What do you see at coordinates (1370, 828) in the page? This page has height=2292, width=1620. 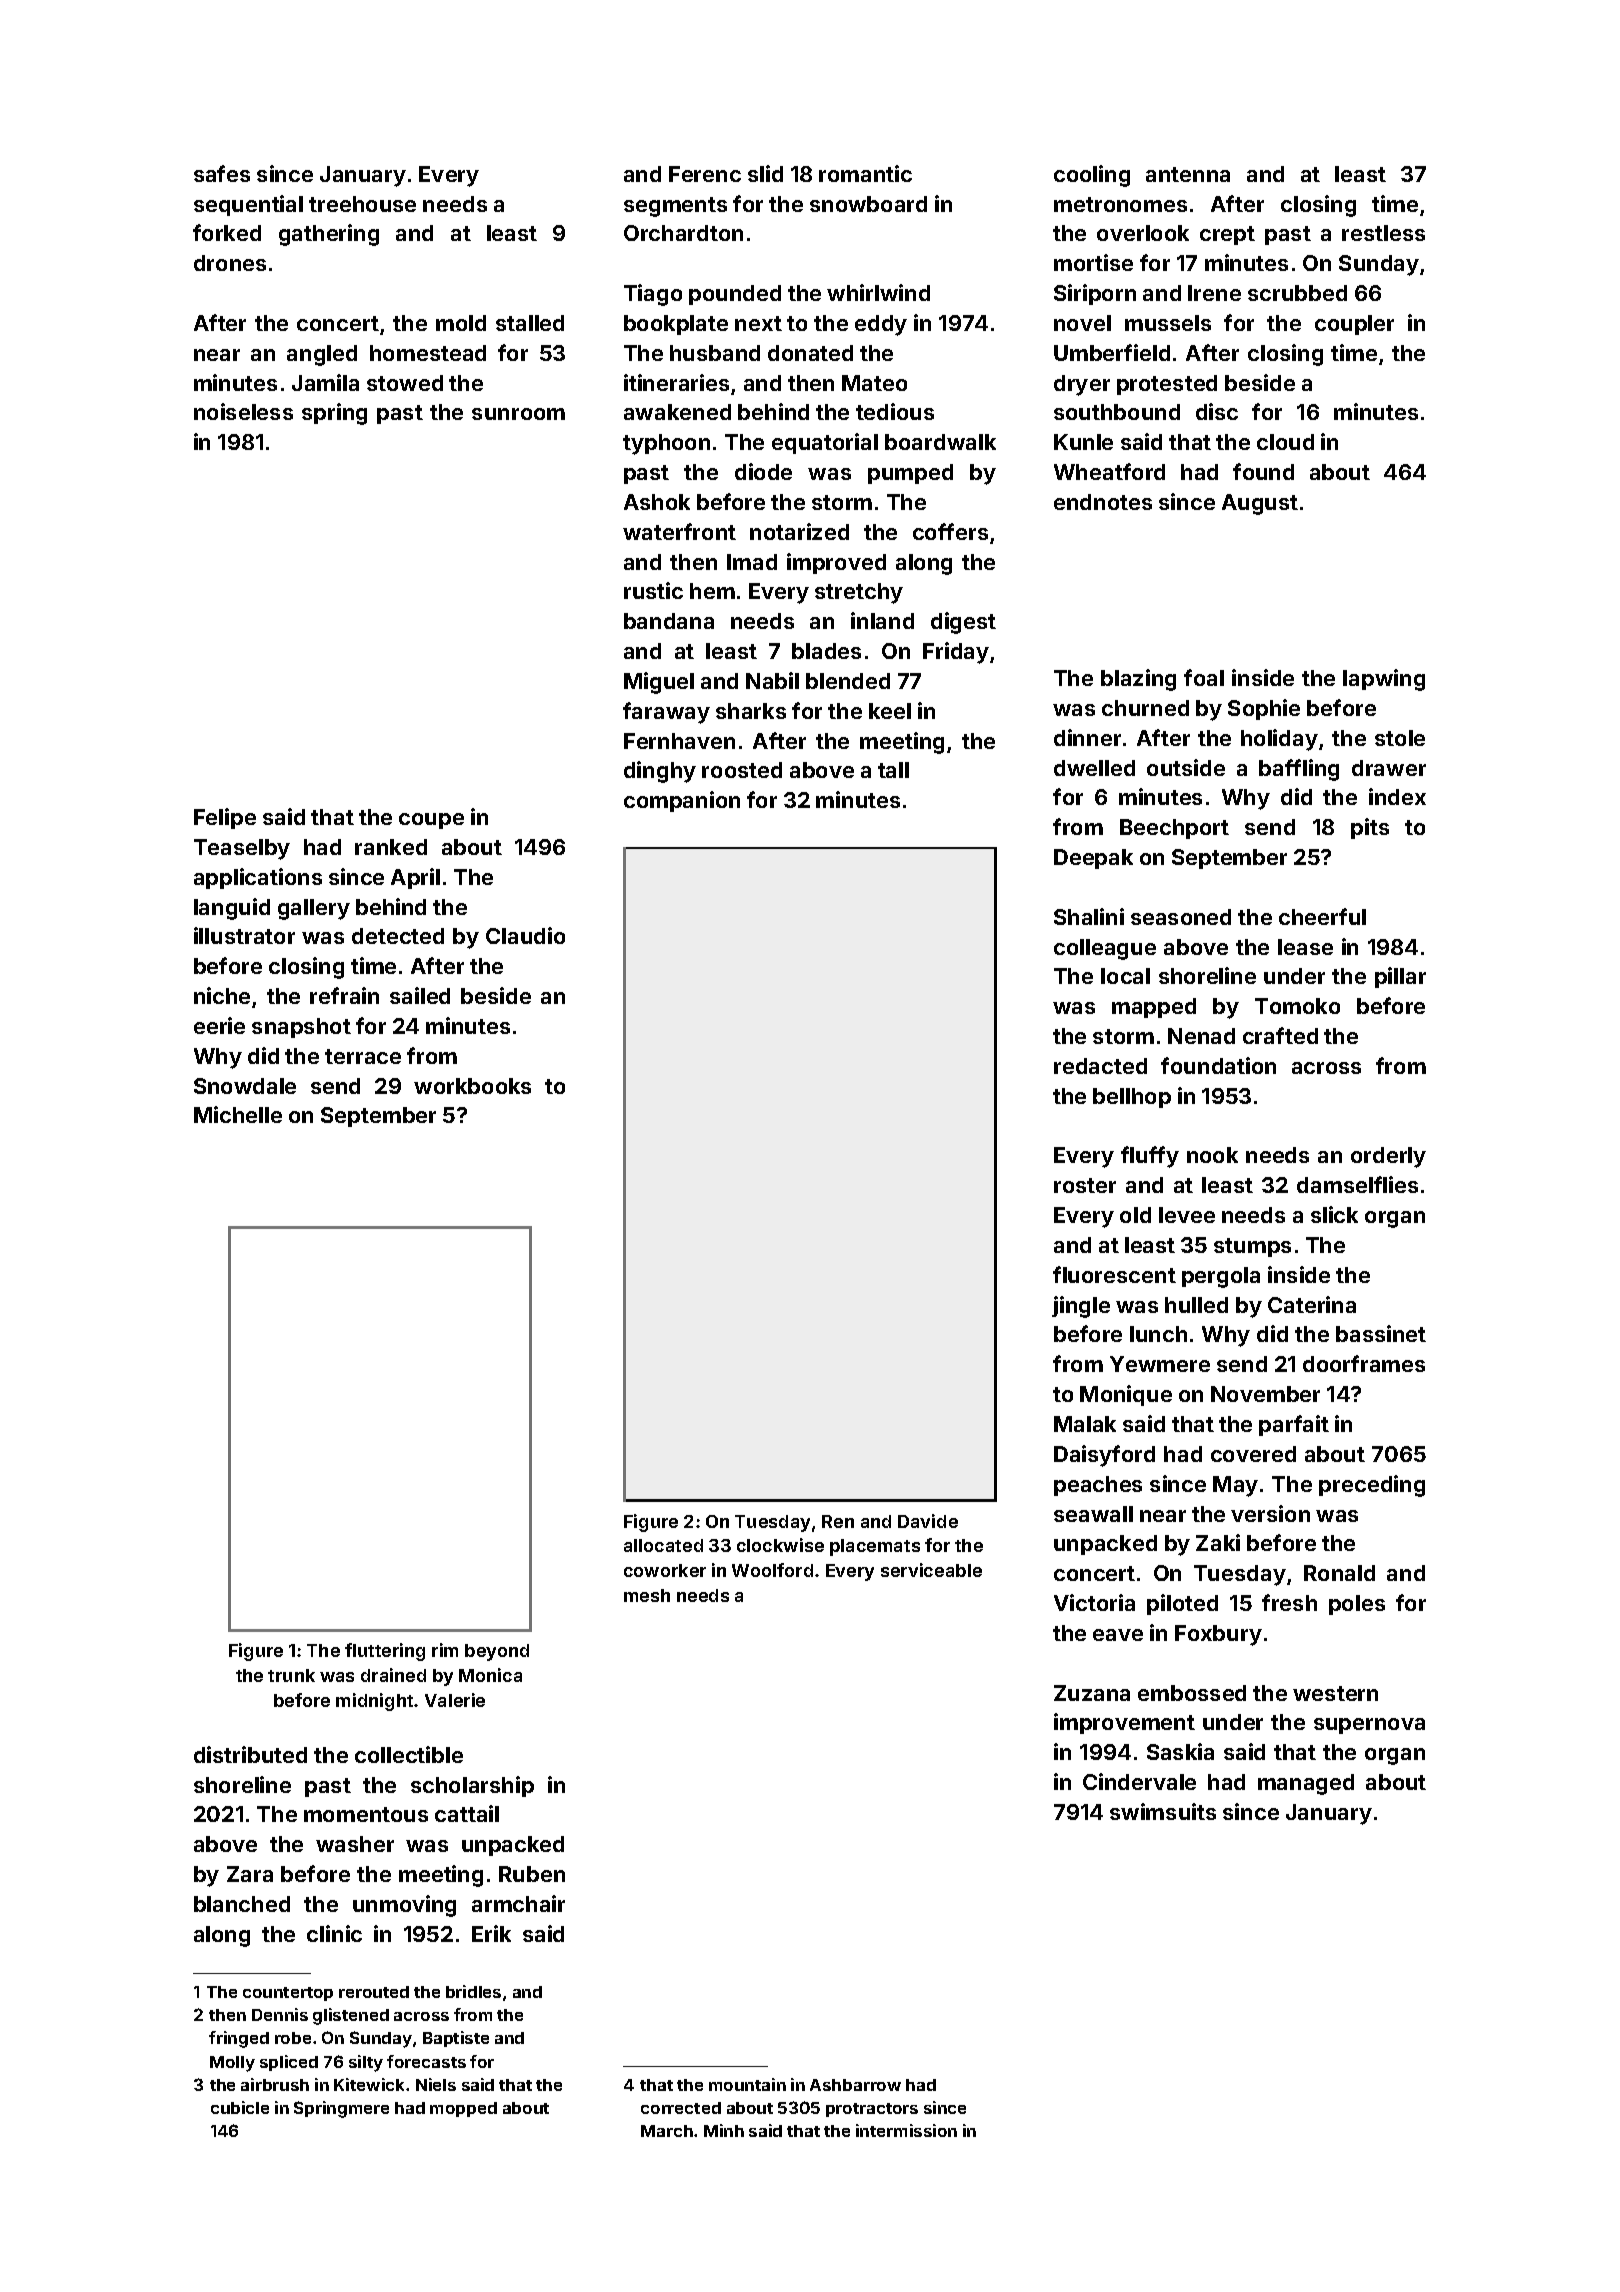 I see `pits` at bounding box center [1370, 828].
